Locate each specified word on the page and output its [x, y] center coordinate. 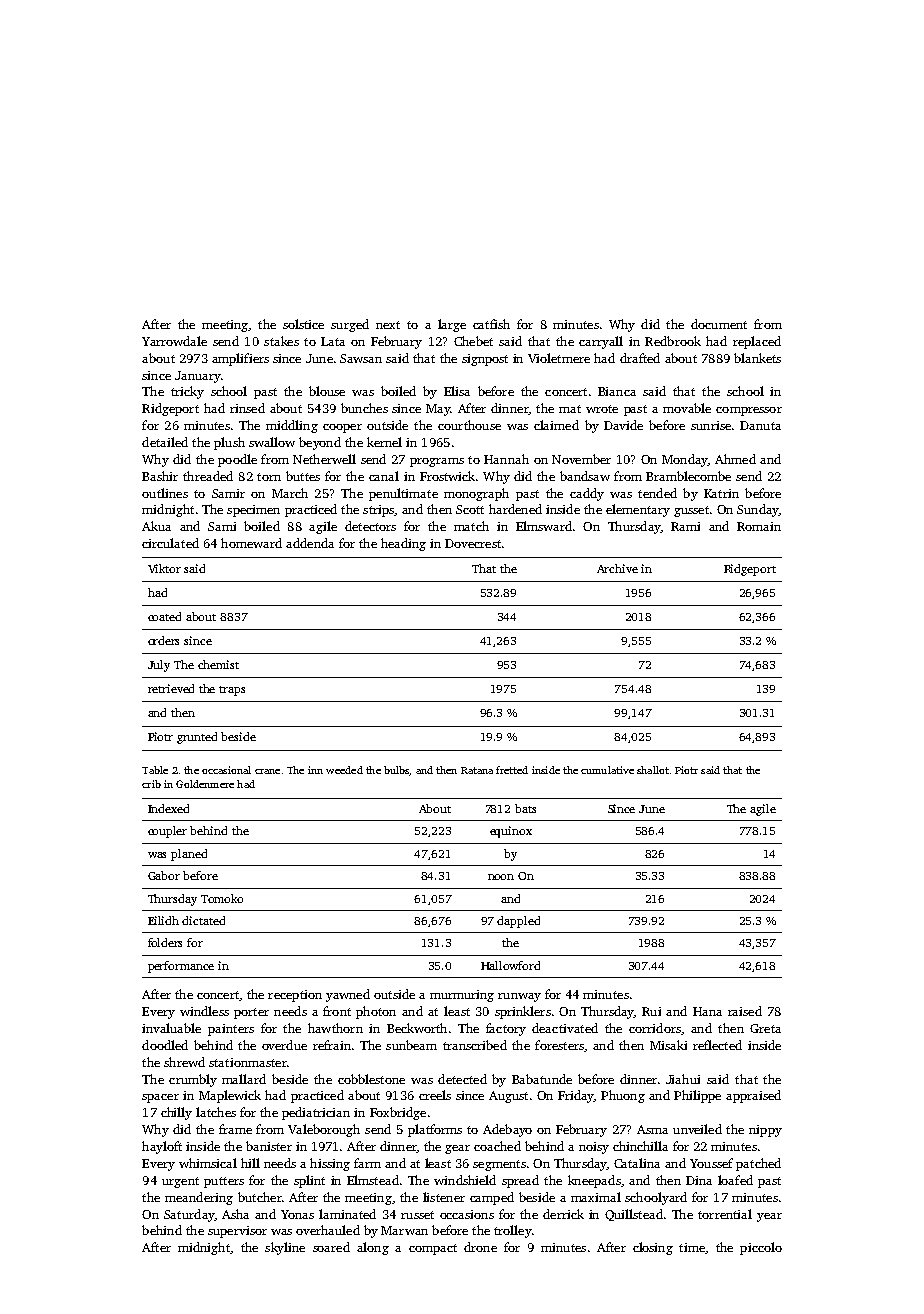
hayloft [162, 1147]
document [719, 324]
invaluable [171, 1028]
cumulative [607, 770]
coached [497, 1146]
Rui [651, 1011]
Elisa [457, 391]
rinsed [247, 408]
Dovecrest [473, 543]
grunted [197, 738]
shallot [653, 770]
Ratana [477, 770]
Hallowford [510, 965]
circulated [170, 543]
